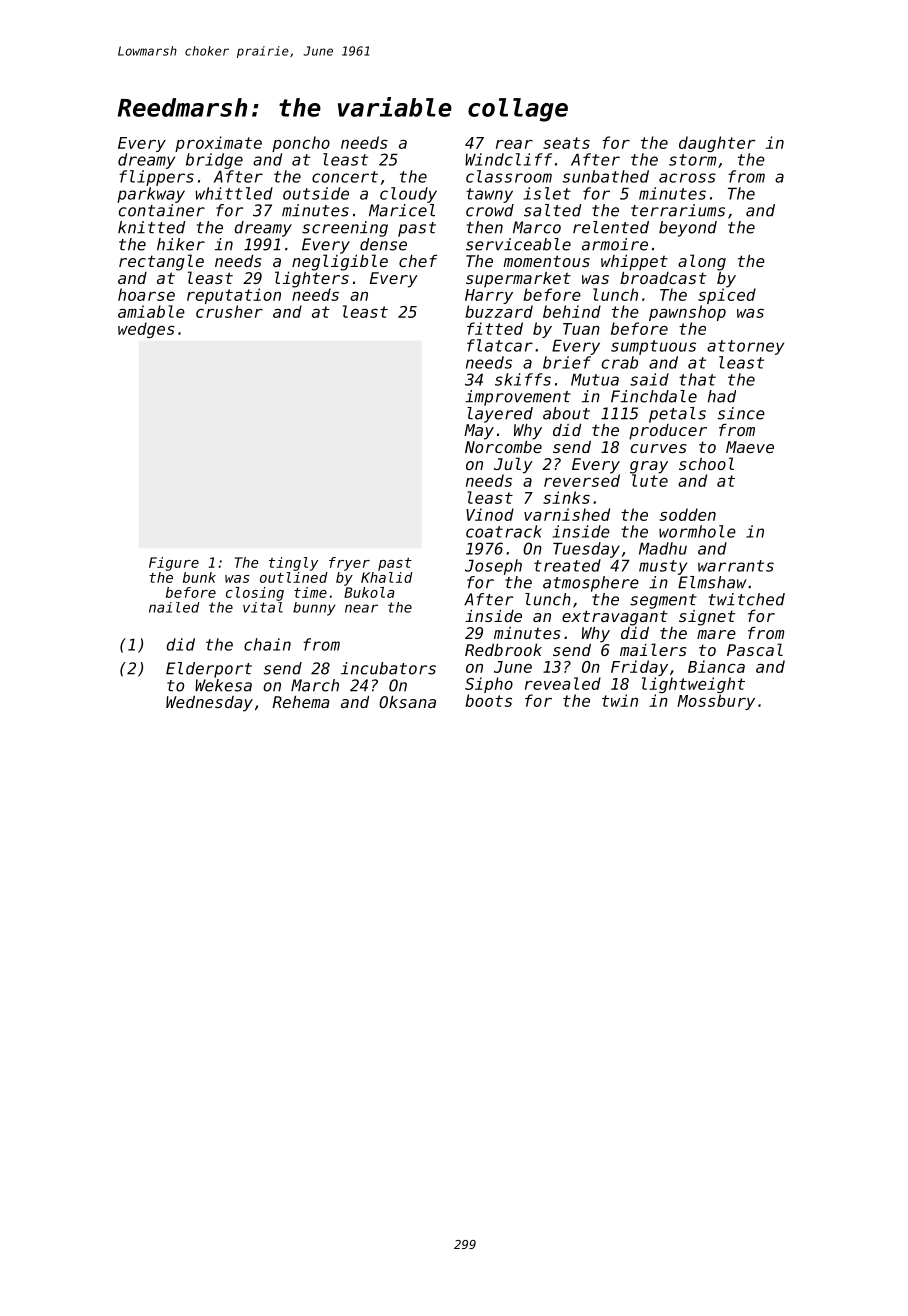 This document has width=908, height=1316. Describe the element at coordinates (523, 379) in the document. I see `skiffs` at that location.
